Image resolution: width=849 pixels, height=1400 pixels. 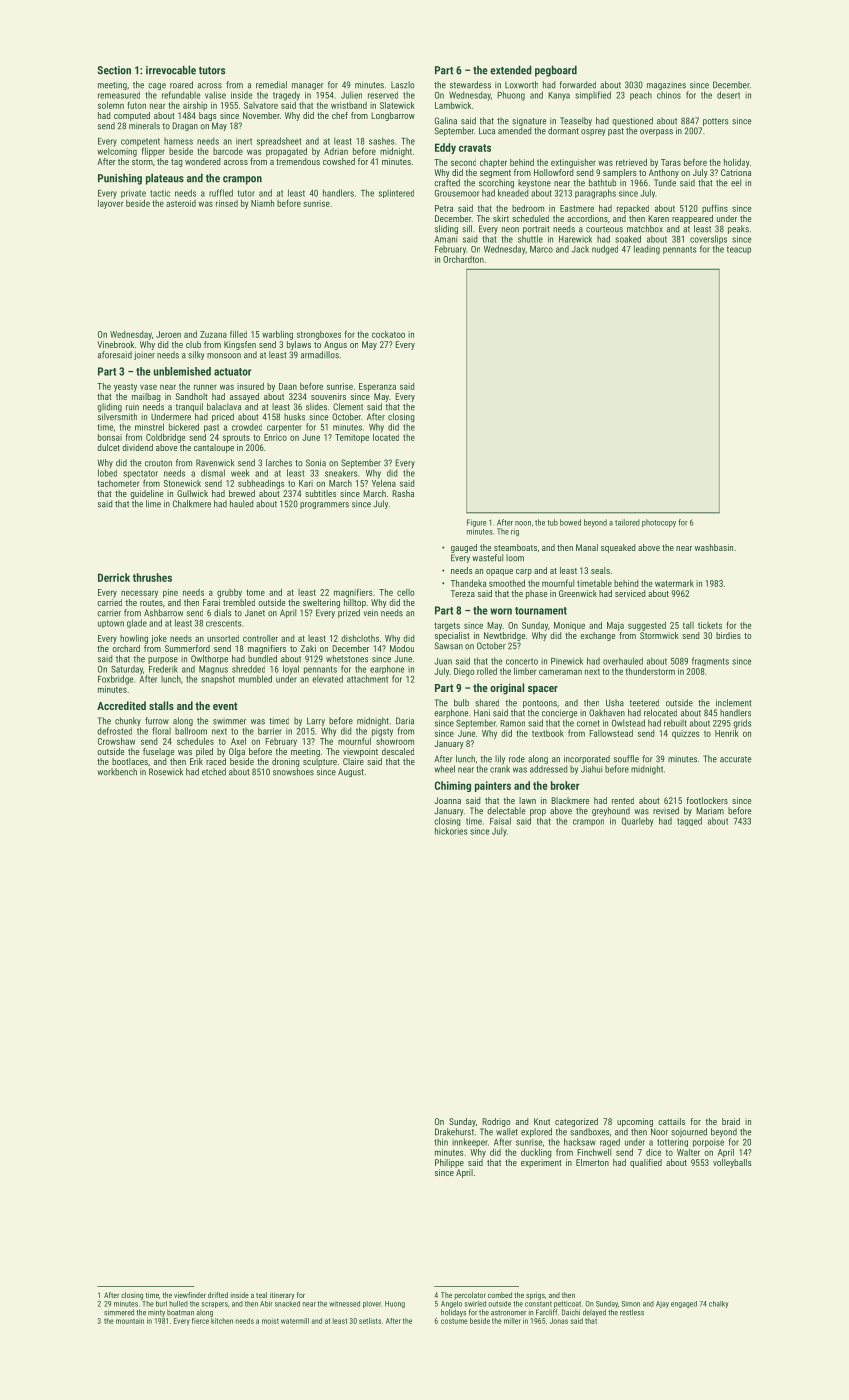 What do you see at coordinates (728, 635) in the page?
I see `birdies` at bounding box center [728, 635].
